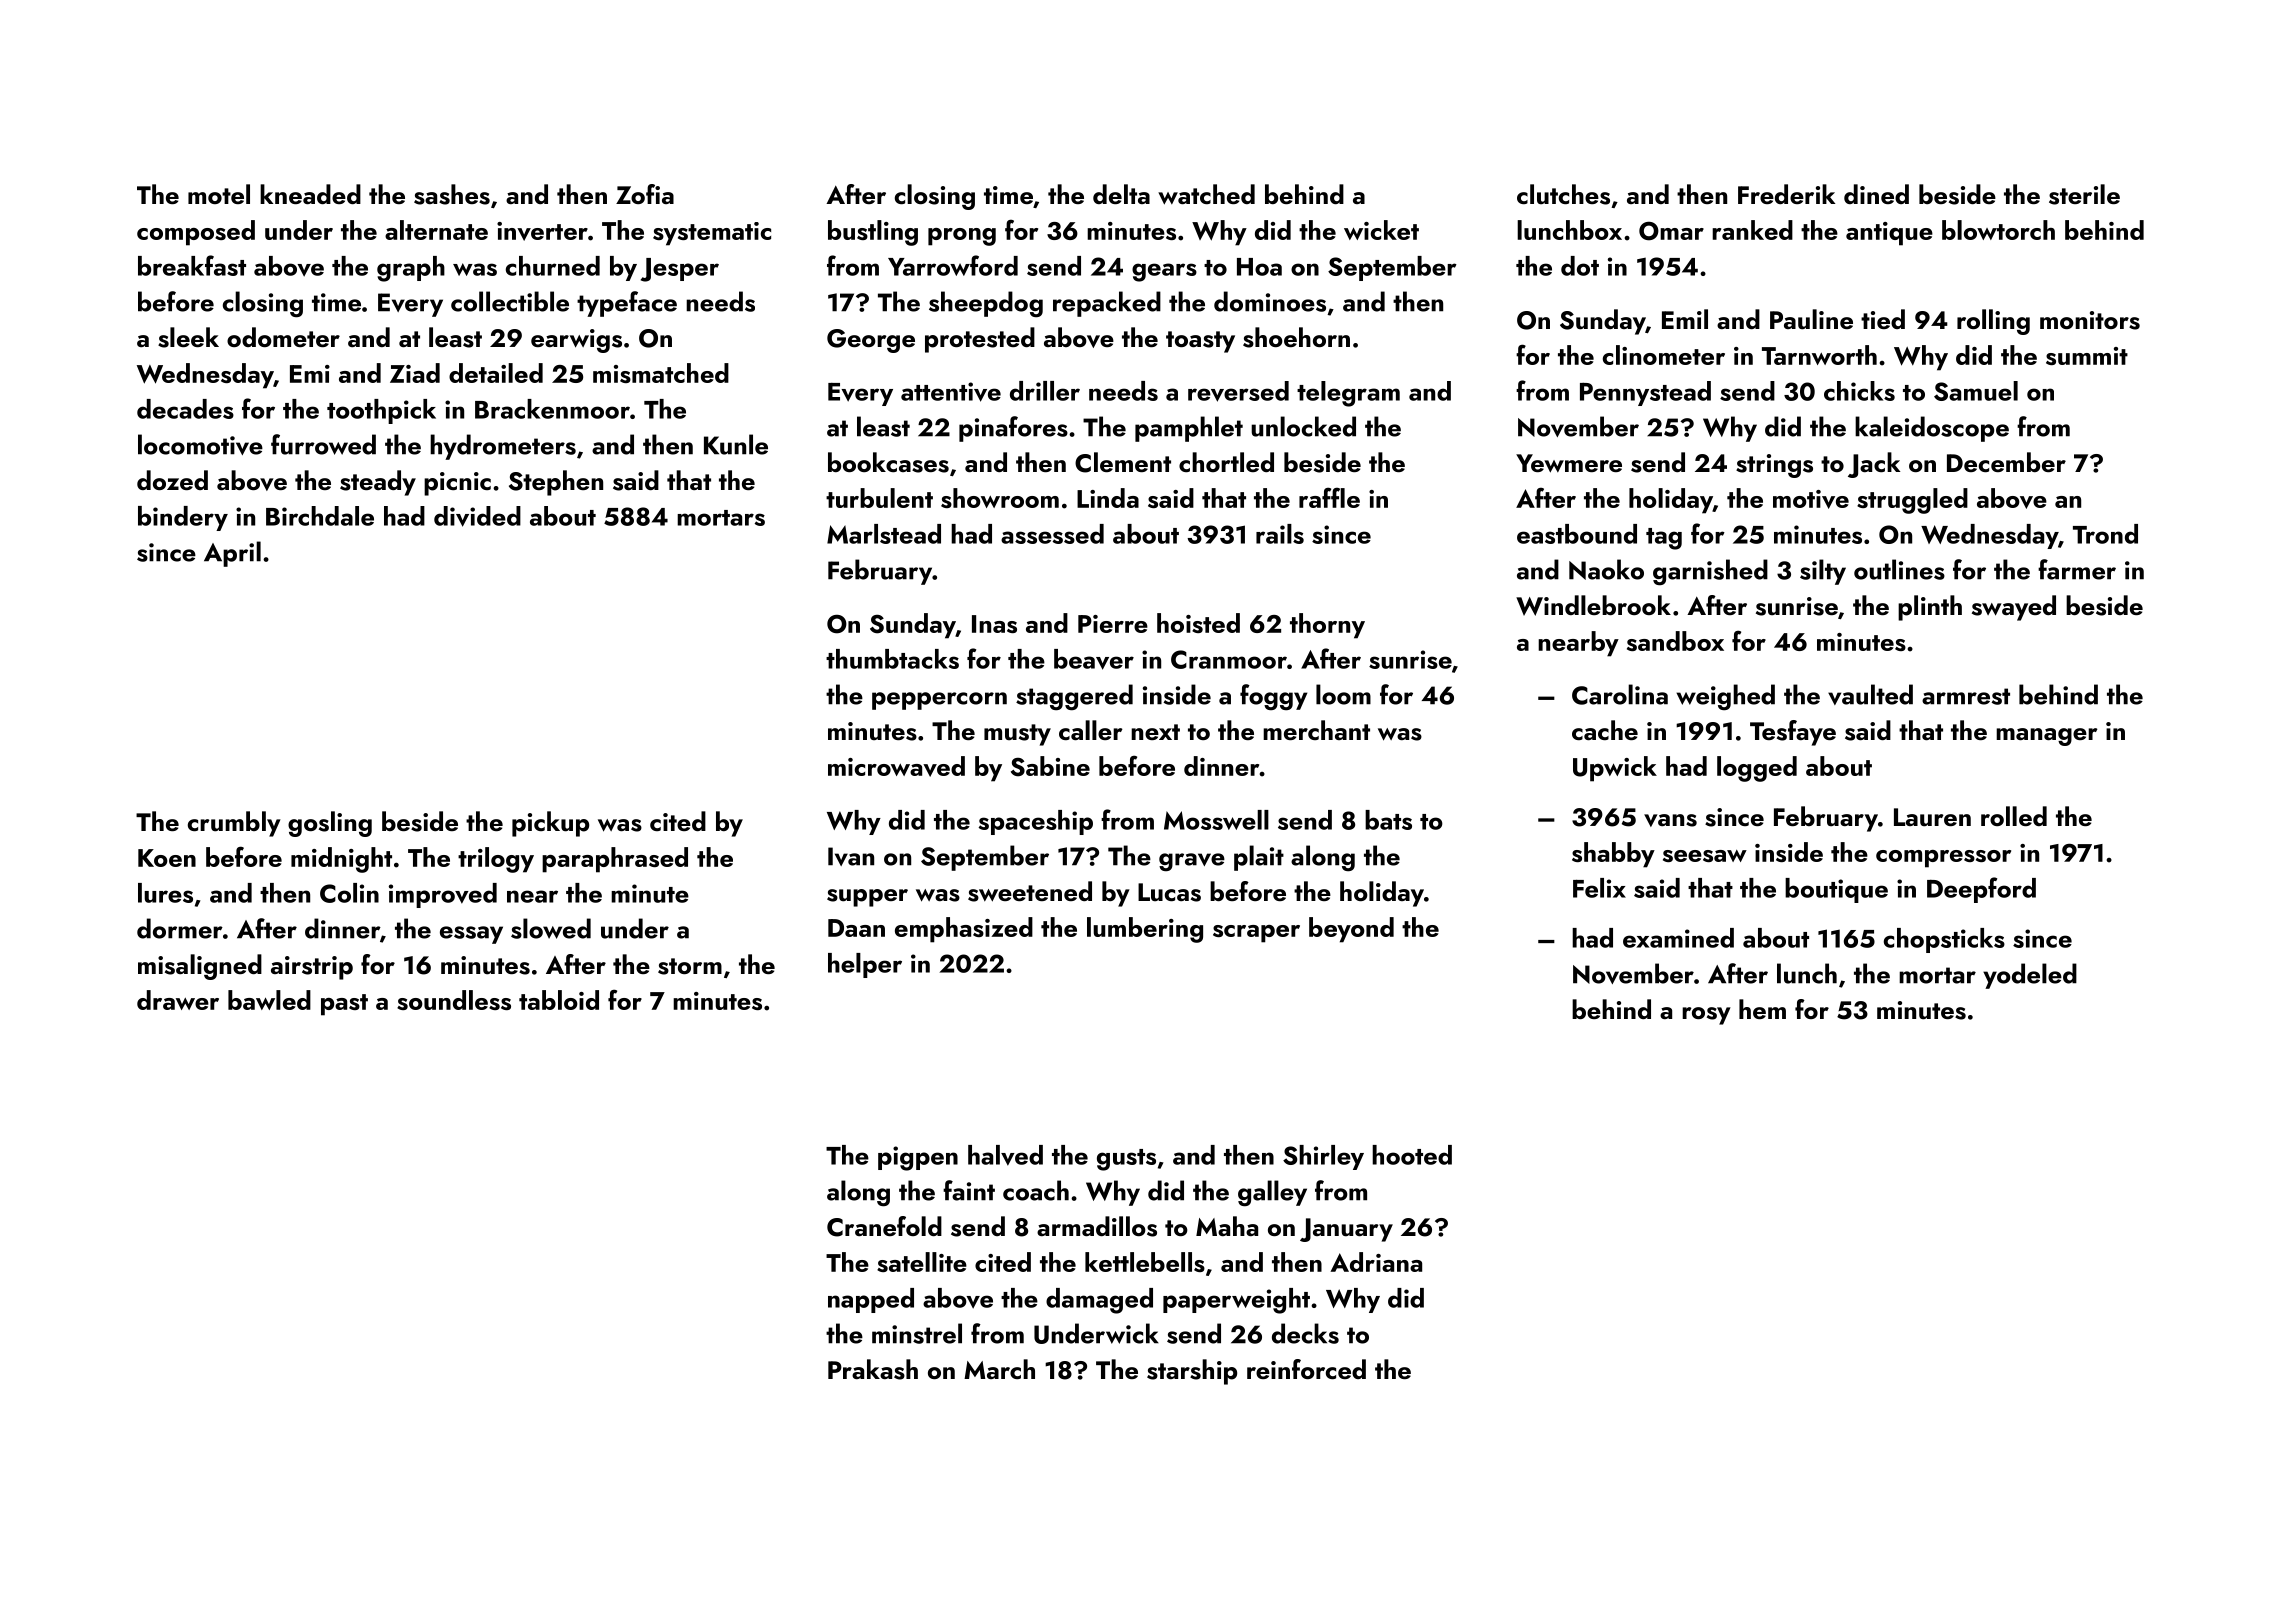 This screenshot has height=1620, width=2292. I want to click on sashes, so click(452, 194).
